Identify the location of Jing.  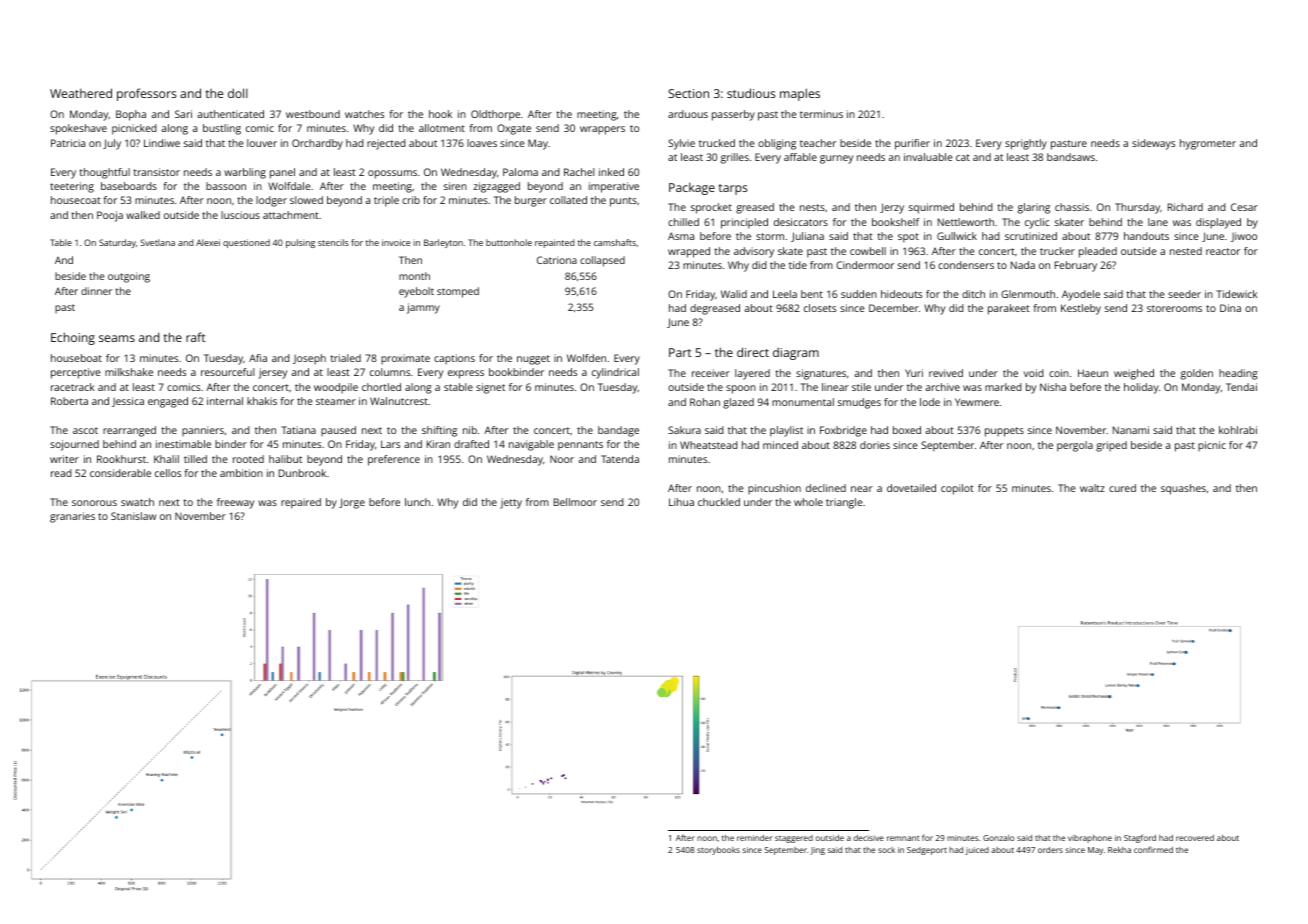
(817, 851).
